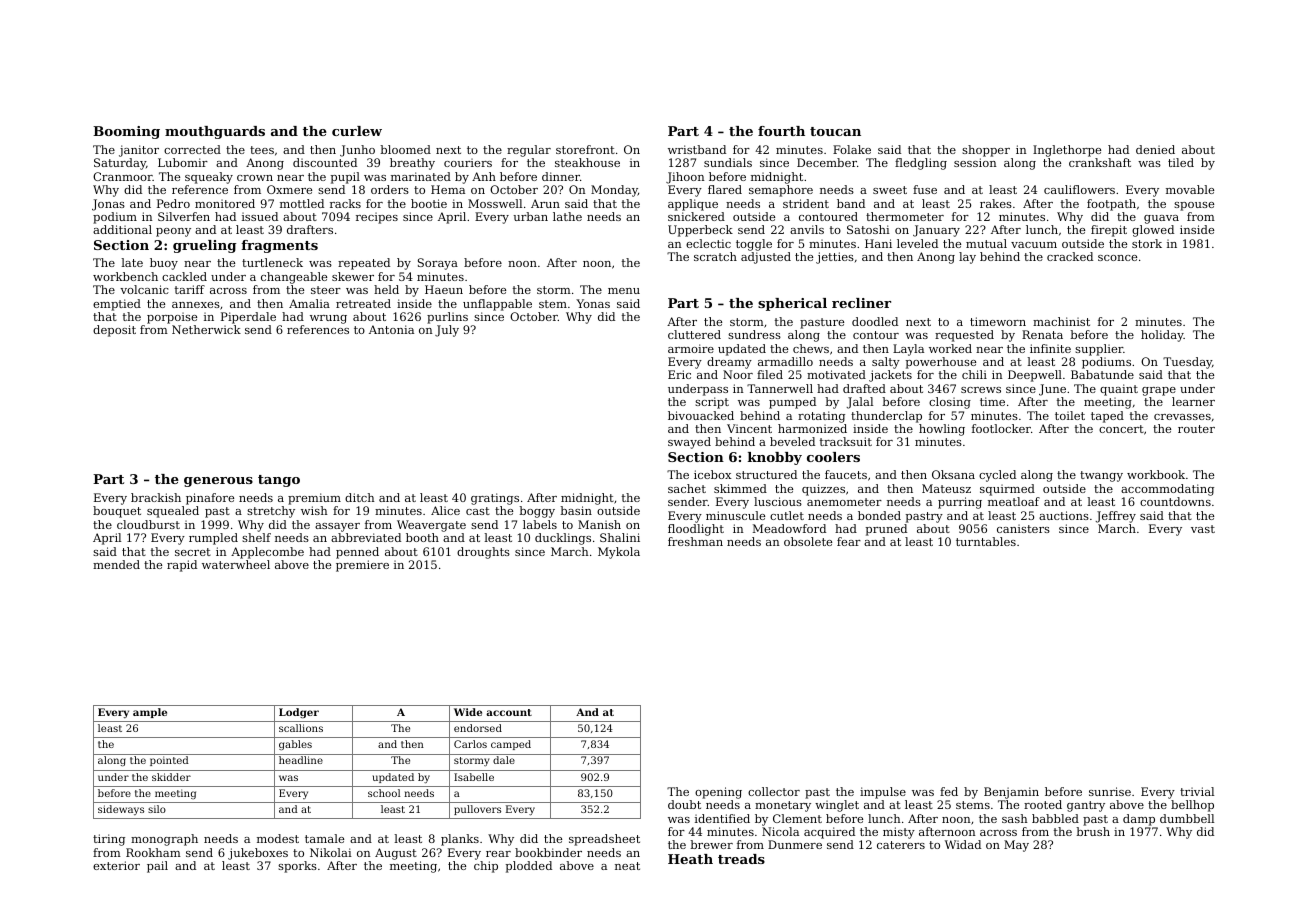 The image size is (1308, 924). I want to click on menu, so click(624, 291).
